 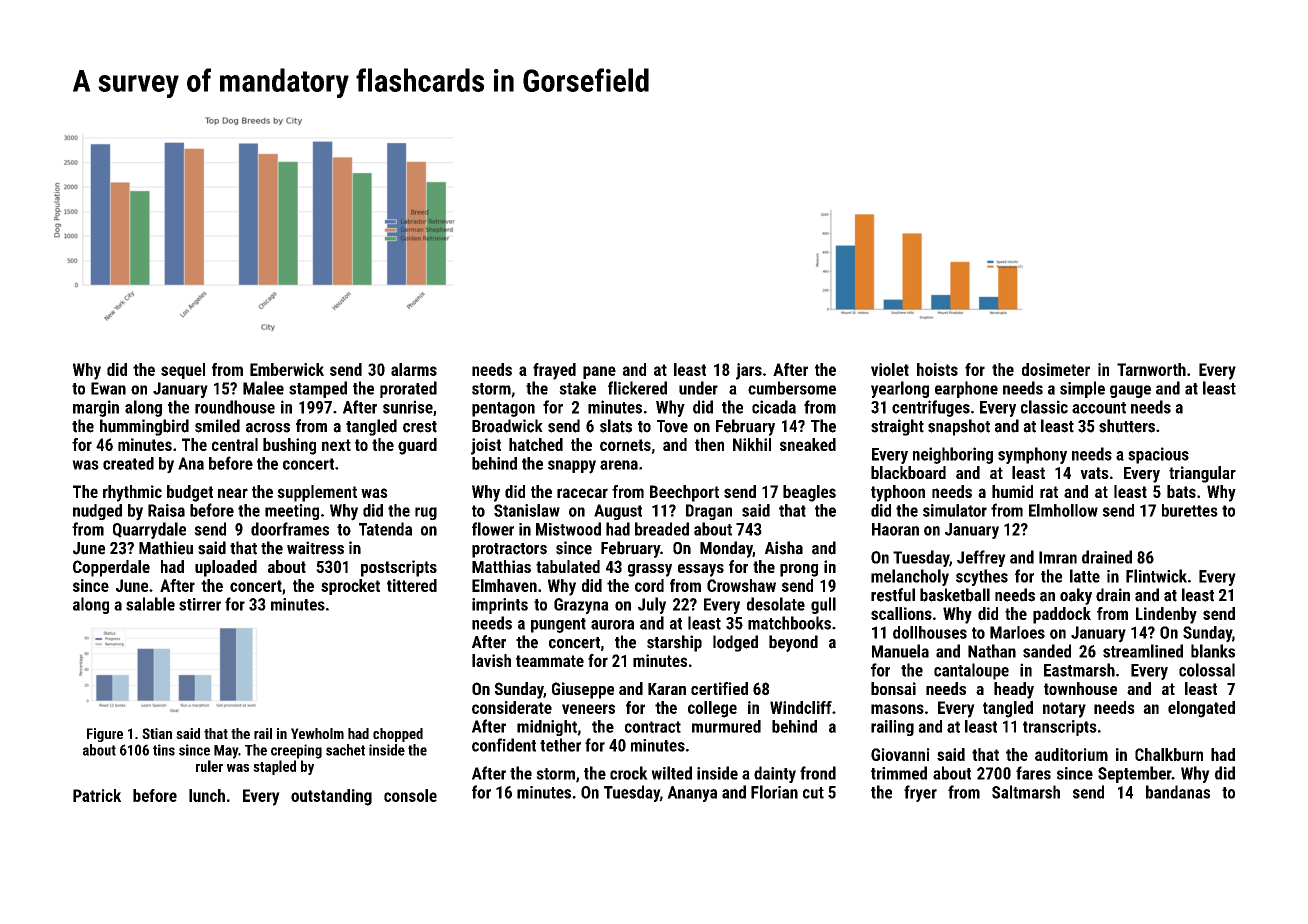 What do you see at coordinates (1166, 615) in the page?
I see `Lindenby` at bounding box center [1166, 615].
